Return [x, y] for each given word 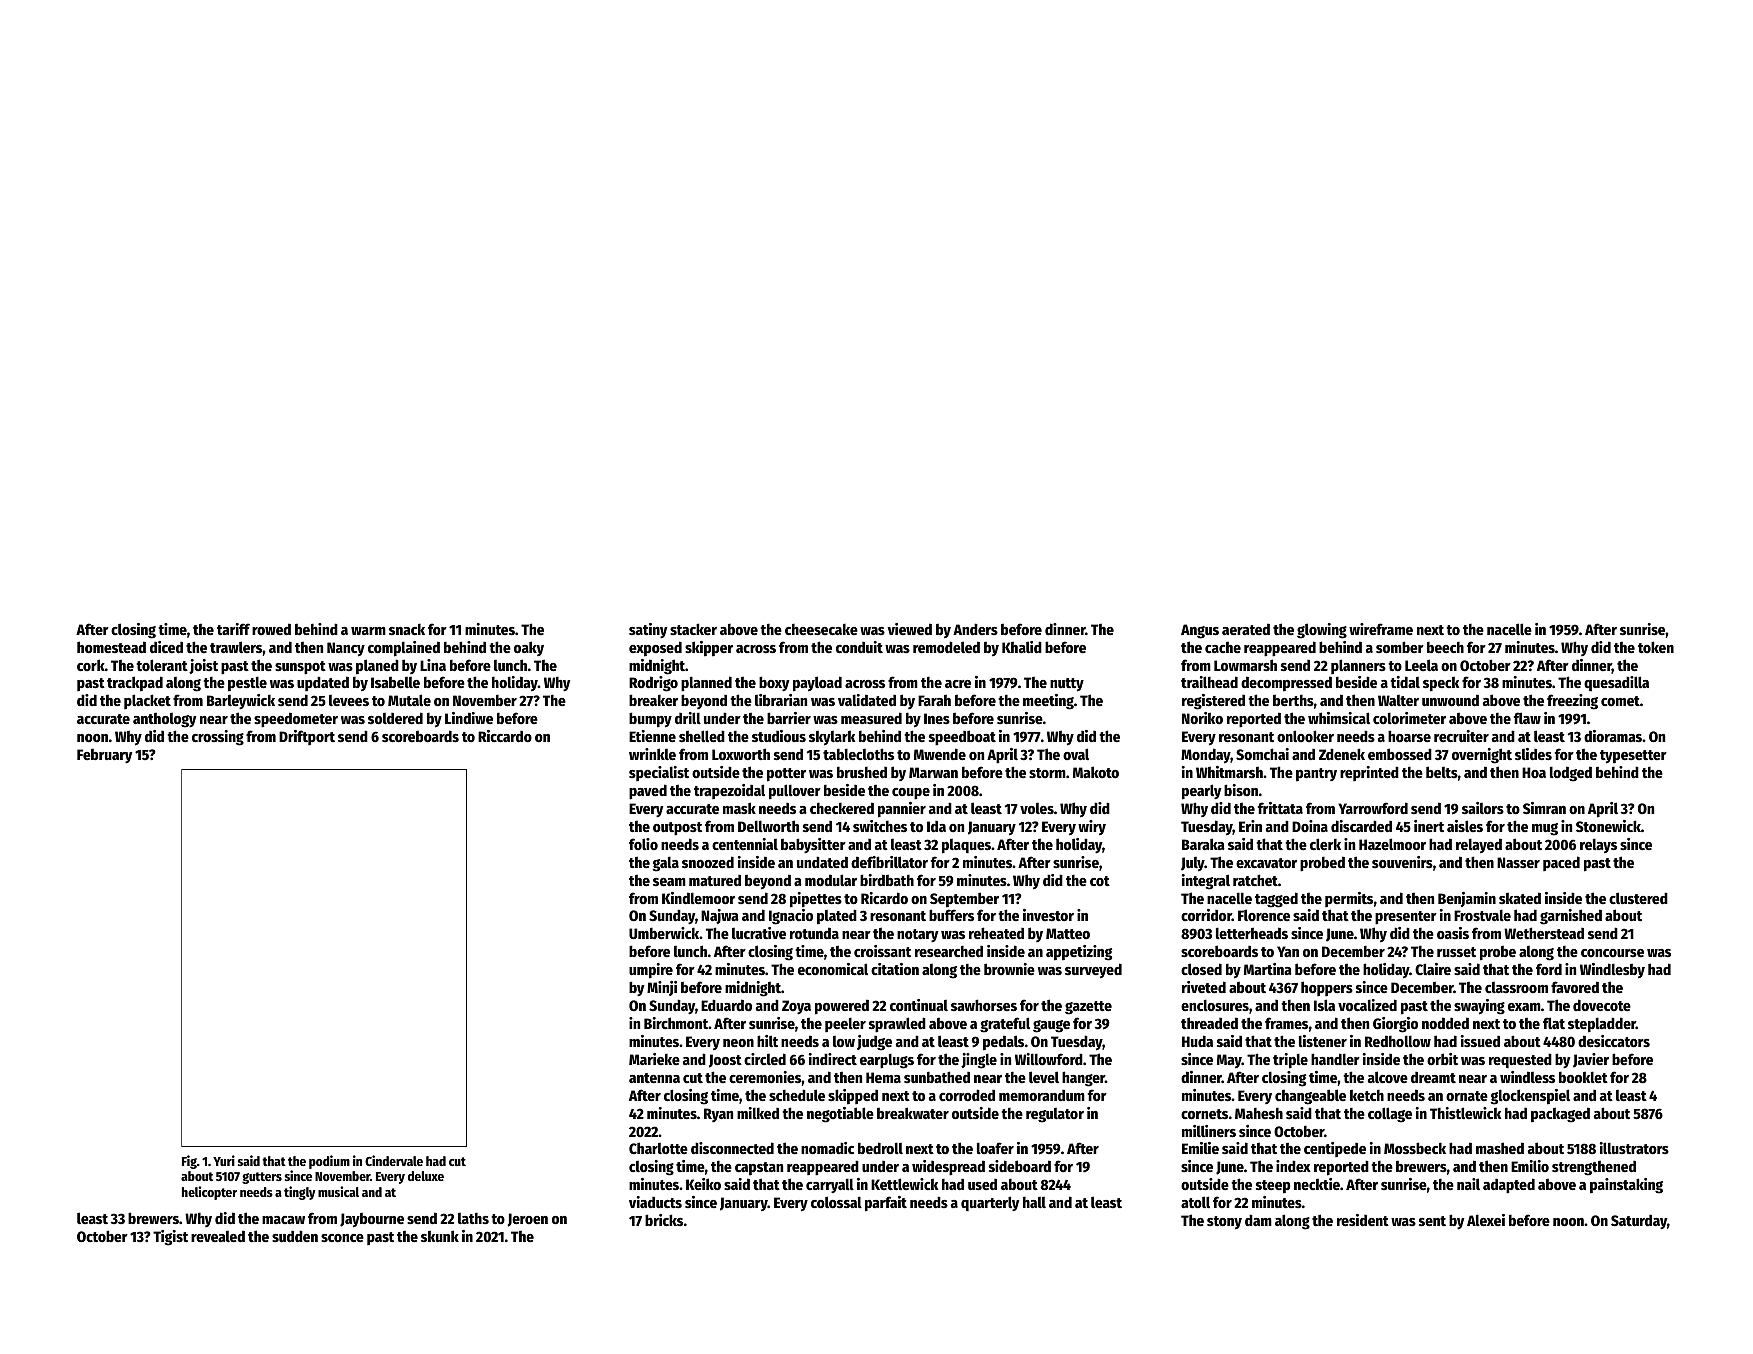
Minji [662, 988]
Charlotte [658, 1148]
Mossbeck [1415, 1148]
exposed [655, 649]
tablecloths [858, 754]
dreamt [1433, 1077]
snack [407, 629]
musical [338, 1191]
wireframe [1381, 629]
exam [1524, 1007]
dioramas [1613, 736]
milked [758, 1113]
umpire [651, 971]
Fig [189, 1162]
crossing [218, 738]
